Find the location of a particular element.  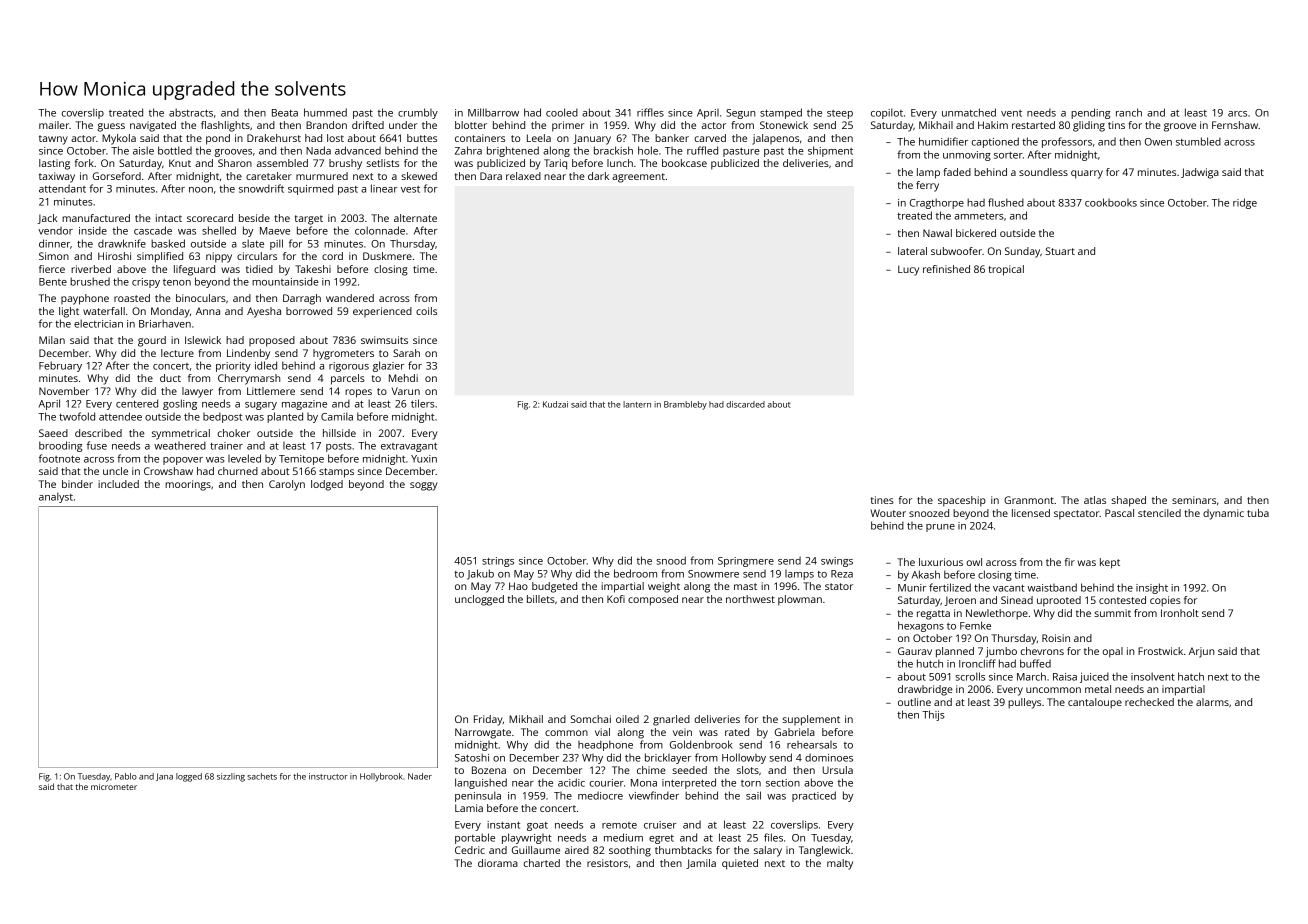

soggy is located at coordinates (424, 486).
